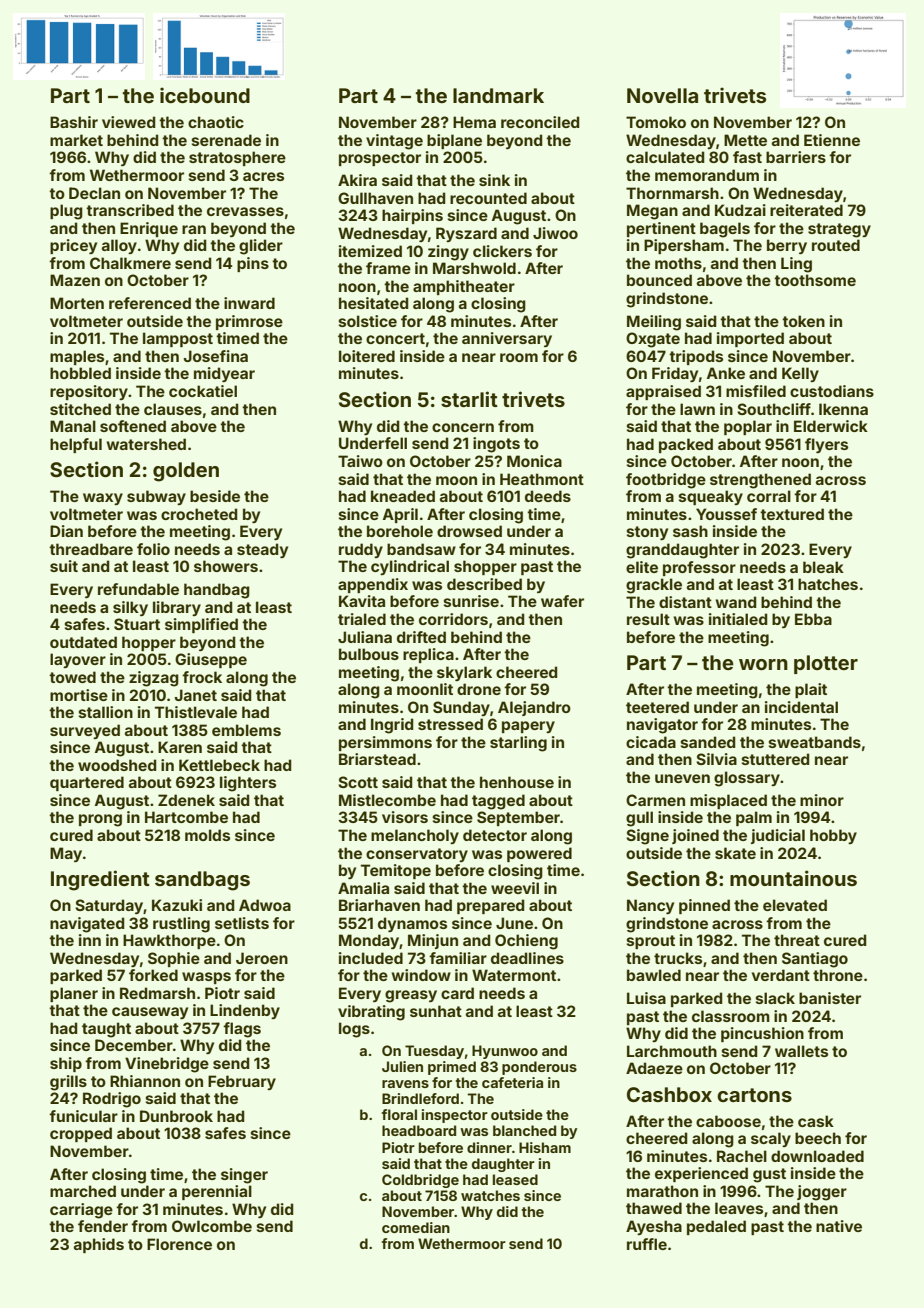 The image size is (924, 1308). I want to click on Pipersham, so click(684, 246).
